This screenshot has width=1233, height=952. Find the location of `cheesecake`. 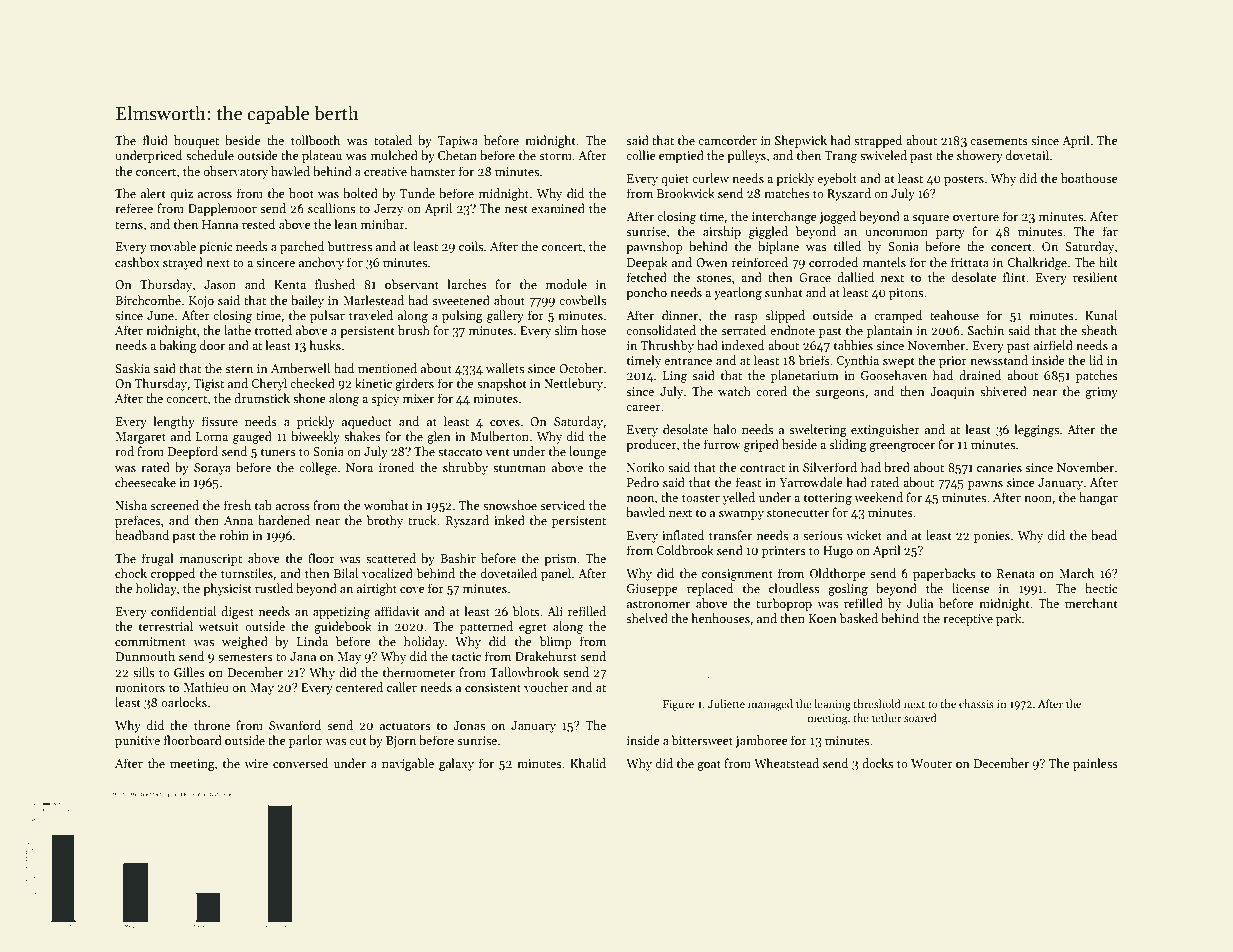

cheesecake is located at coordinates (145, 482).
